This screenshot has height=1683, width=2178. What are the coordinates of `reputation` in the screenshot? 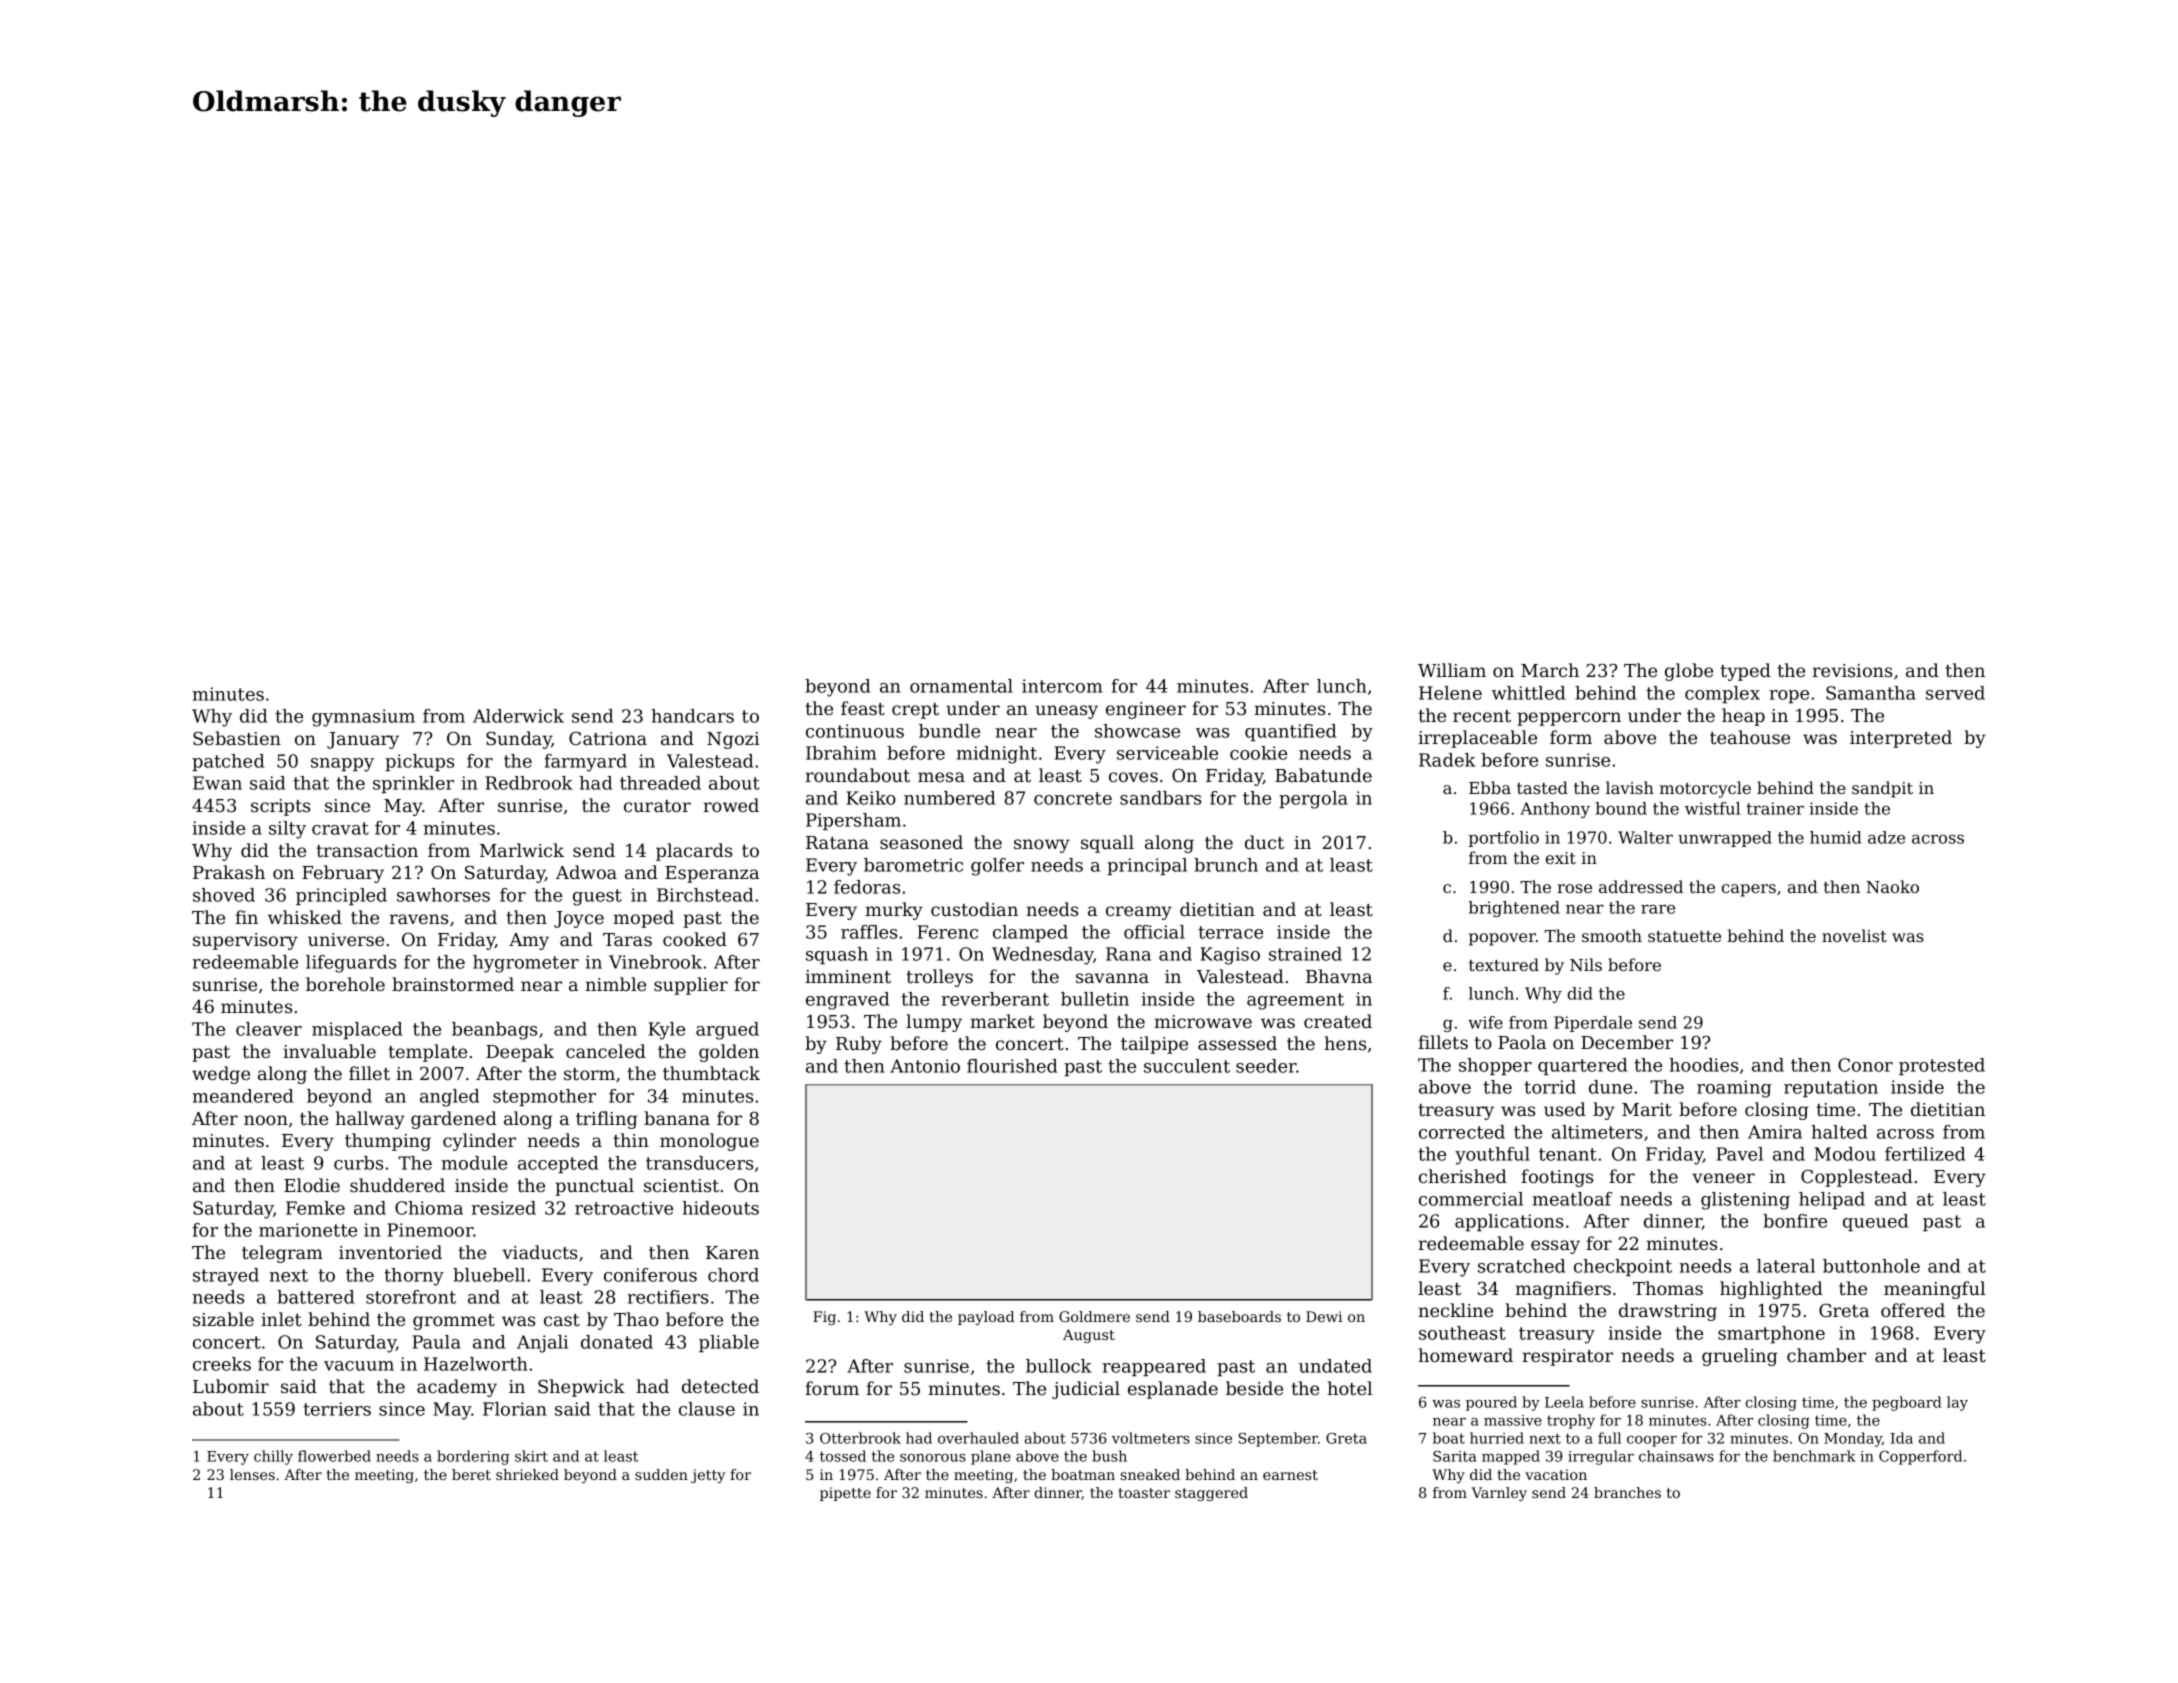 It's located at (1831, 1088).
